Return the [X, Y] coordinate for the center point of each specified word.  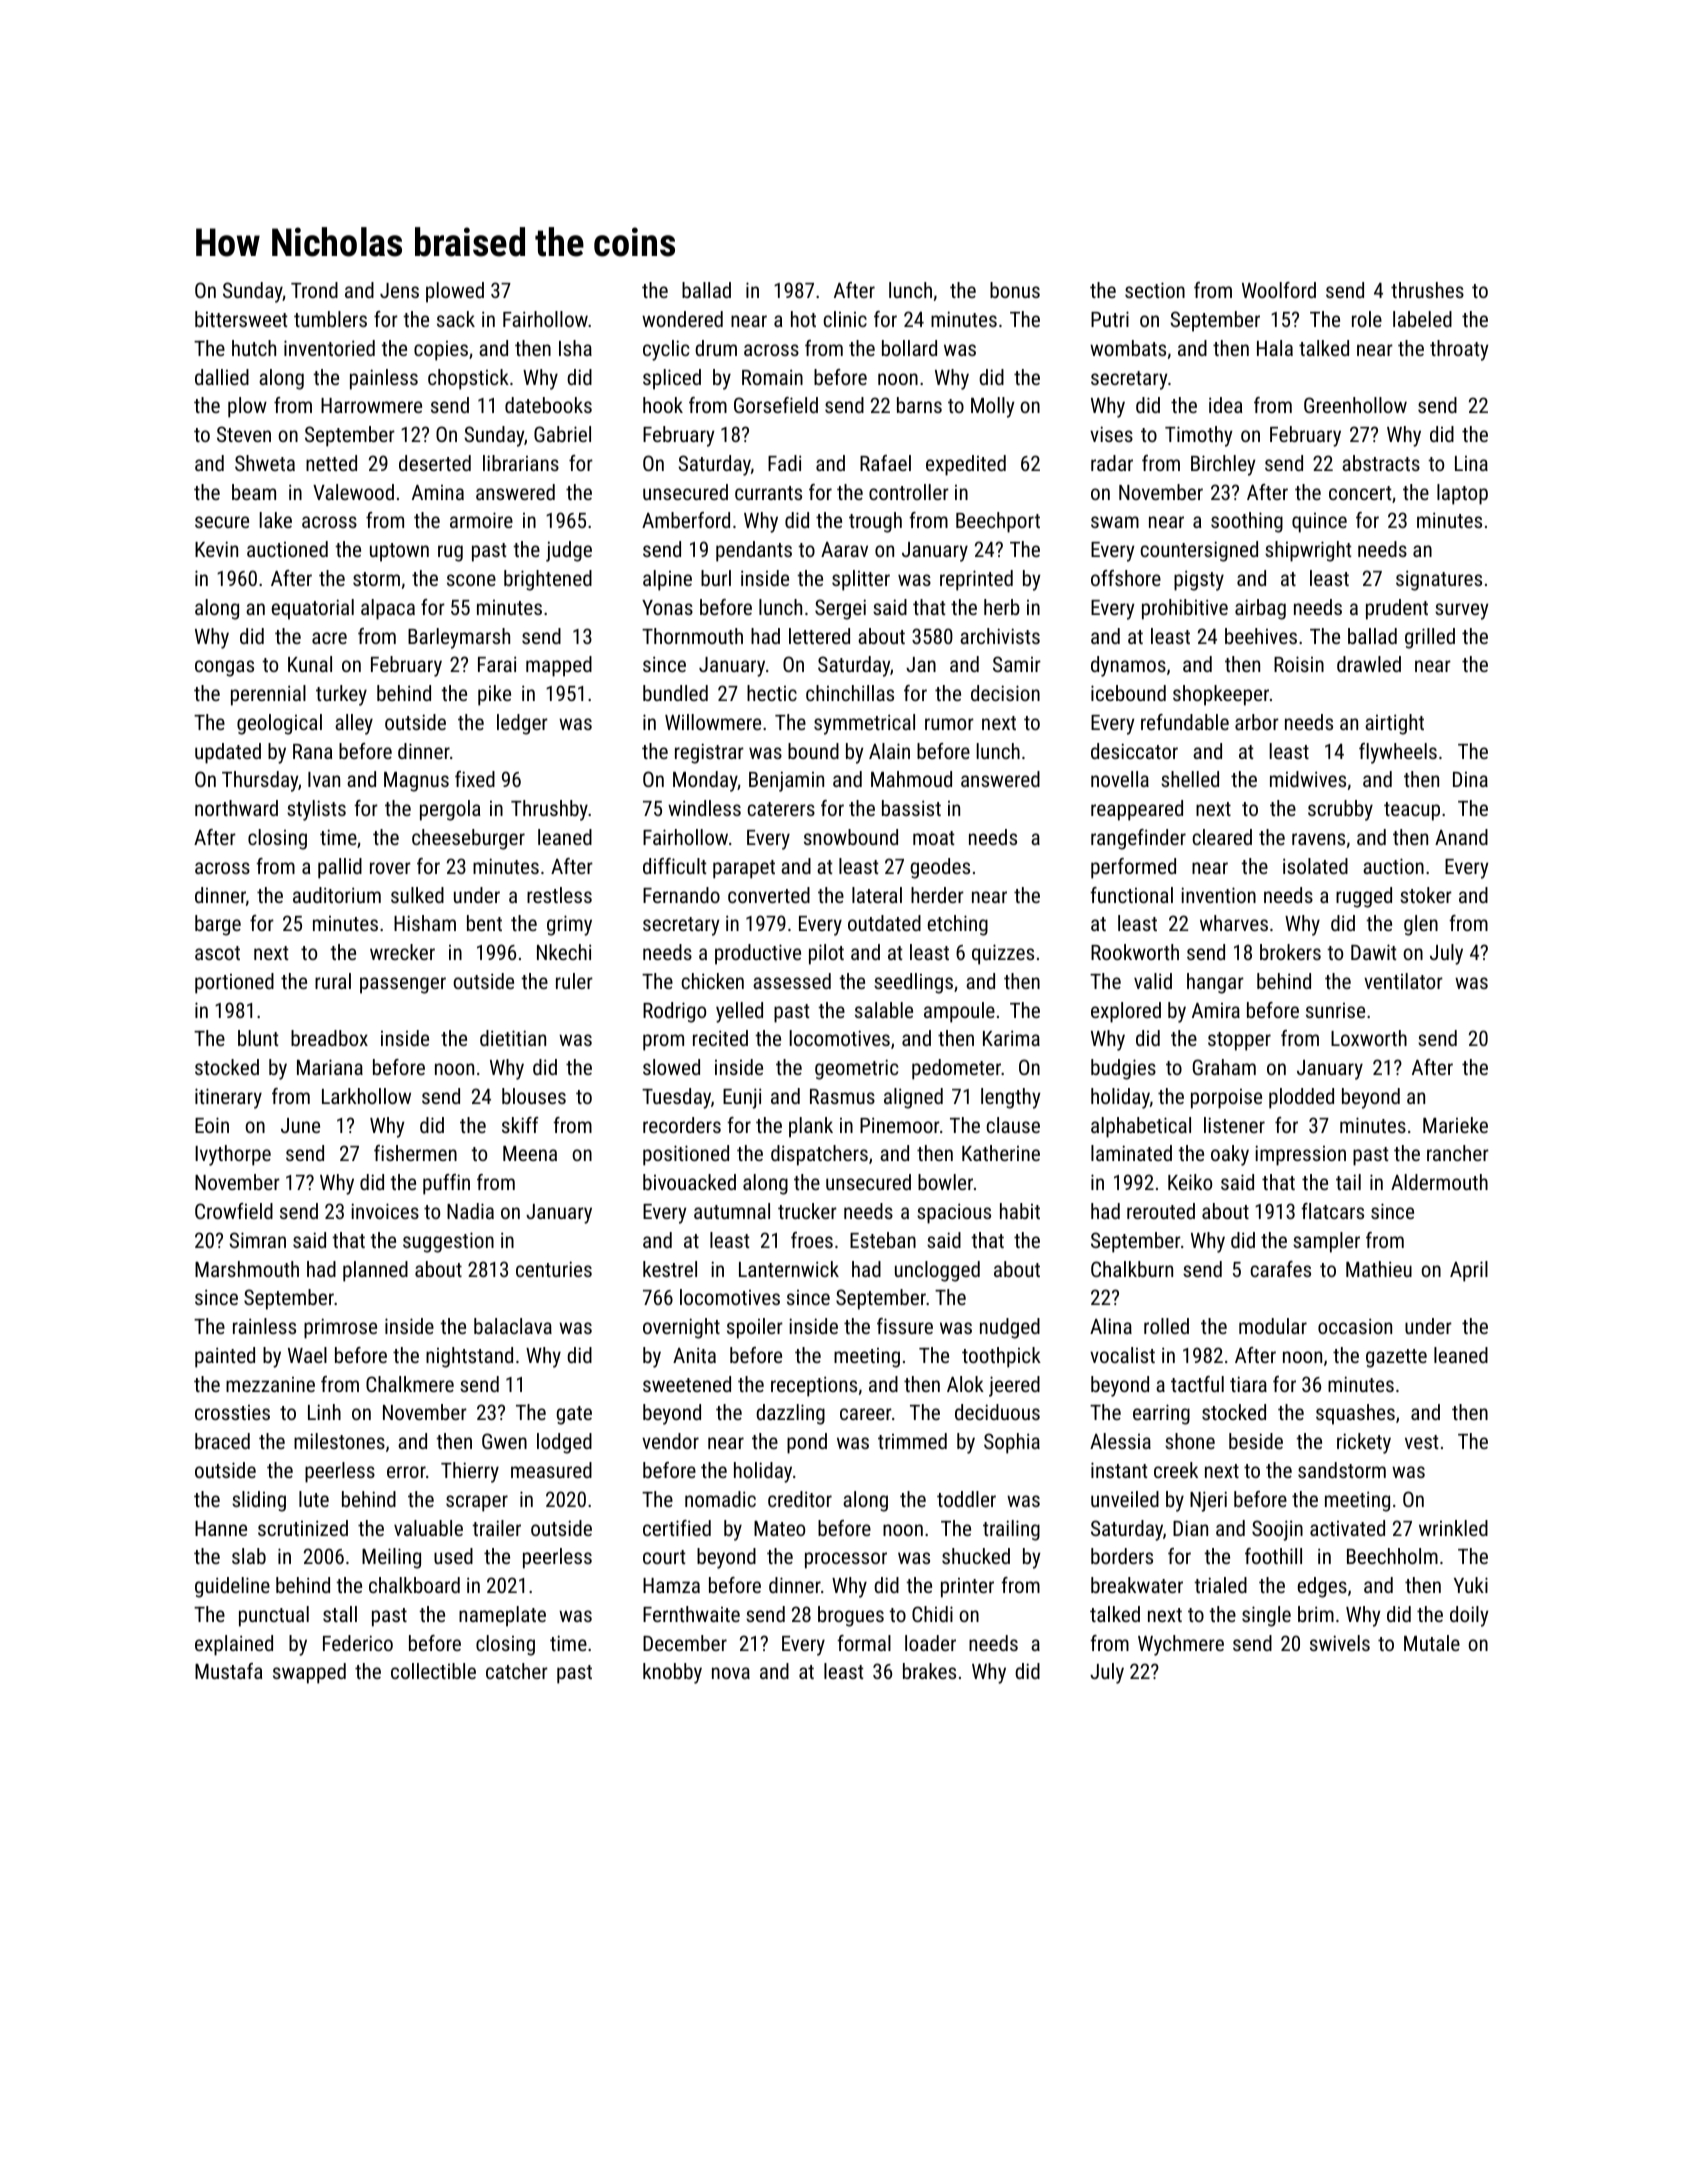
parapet [744, 869]
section [1155, 290]
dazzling [790, 1414]
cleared [1222, 837]
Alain [889, 751]
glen [1421, 925]
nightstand [469, 1357]
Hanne [221, 1528]
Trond [314, 290]
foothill [1273, 1556]
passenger [403, 985]
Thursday [260, 781]
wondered [682, 319]
